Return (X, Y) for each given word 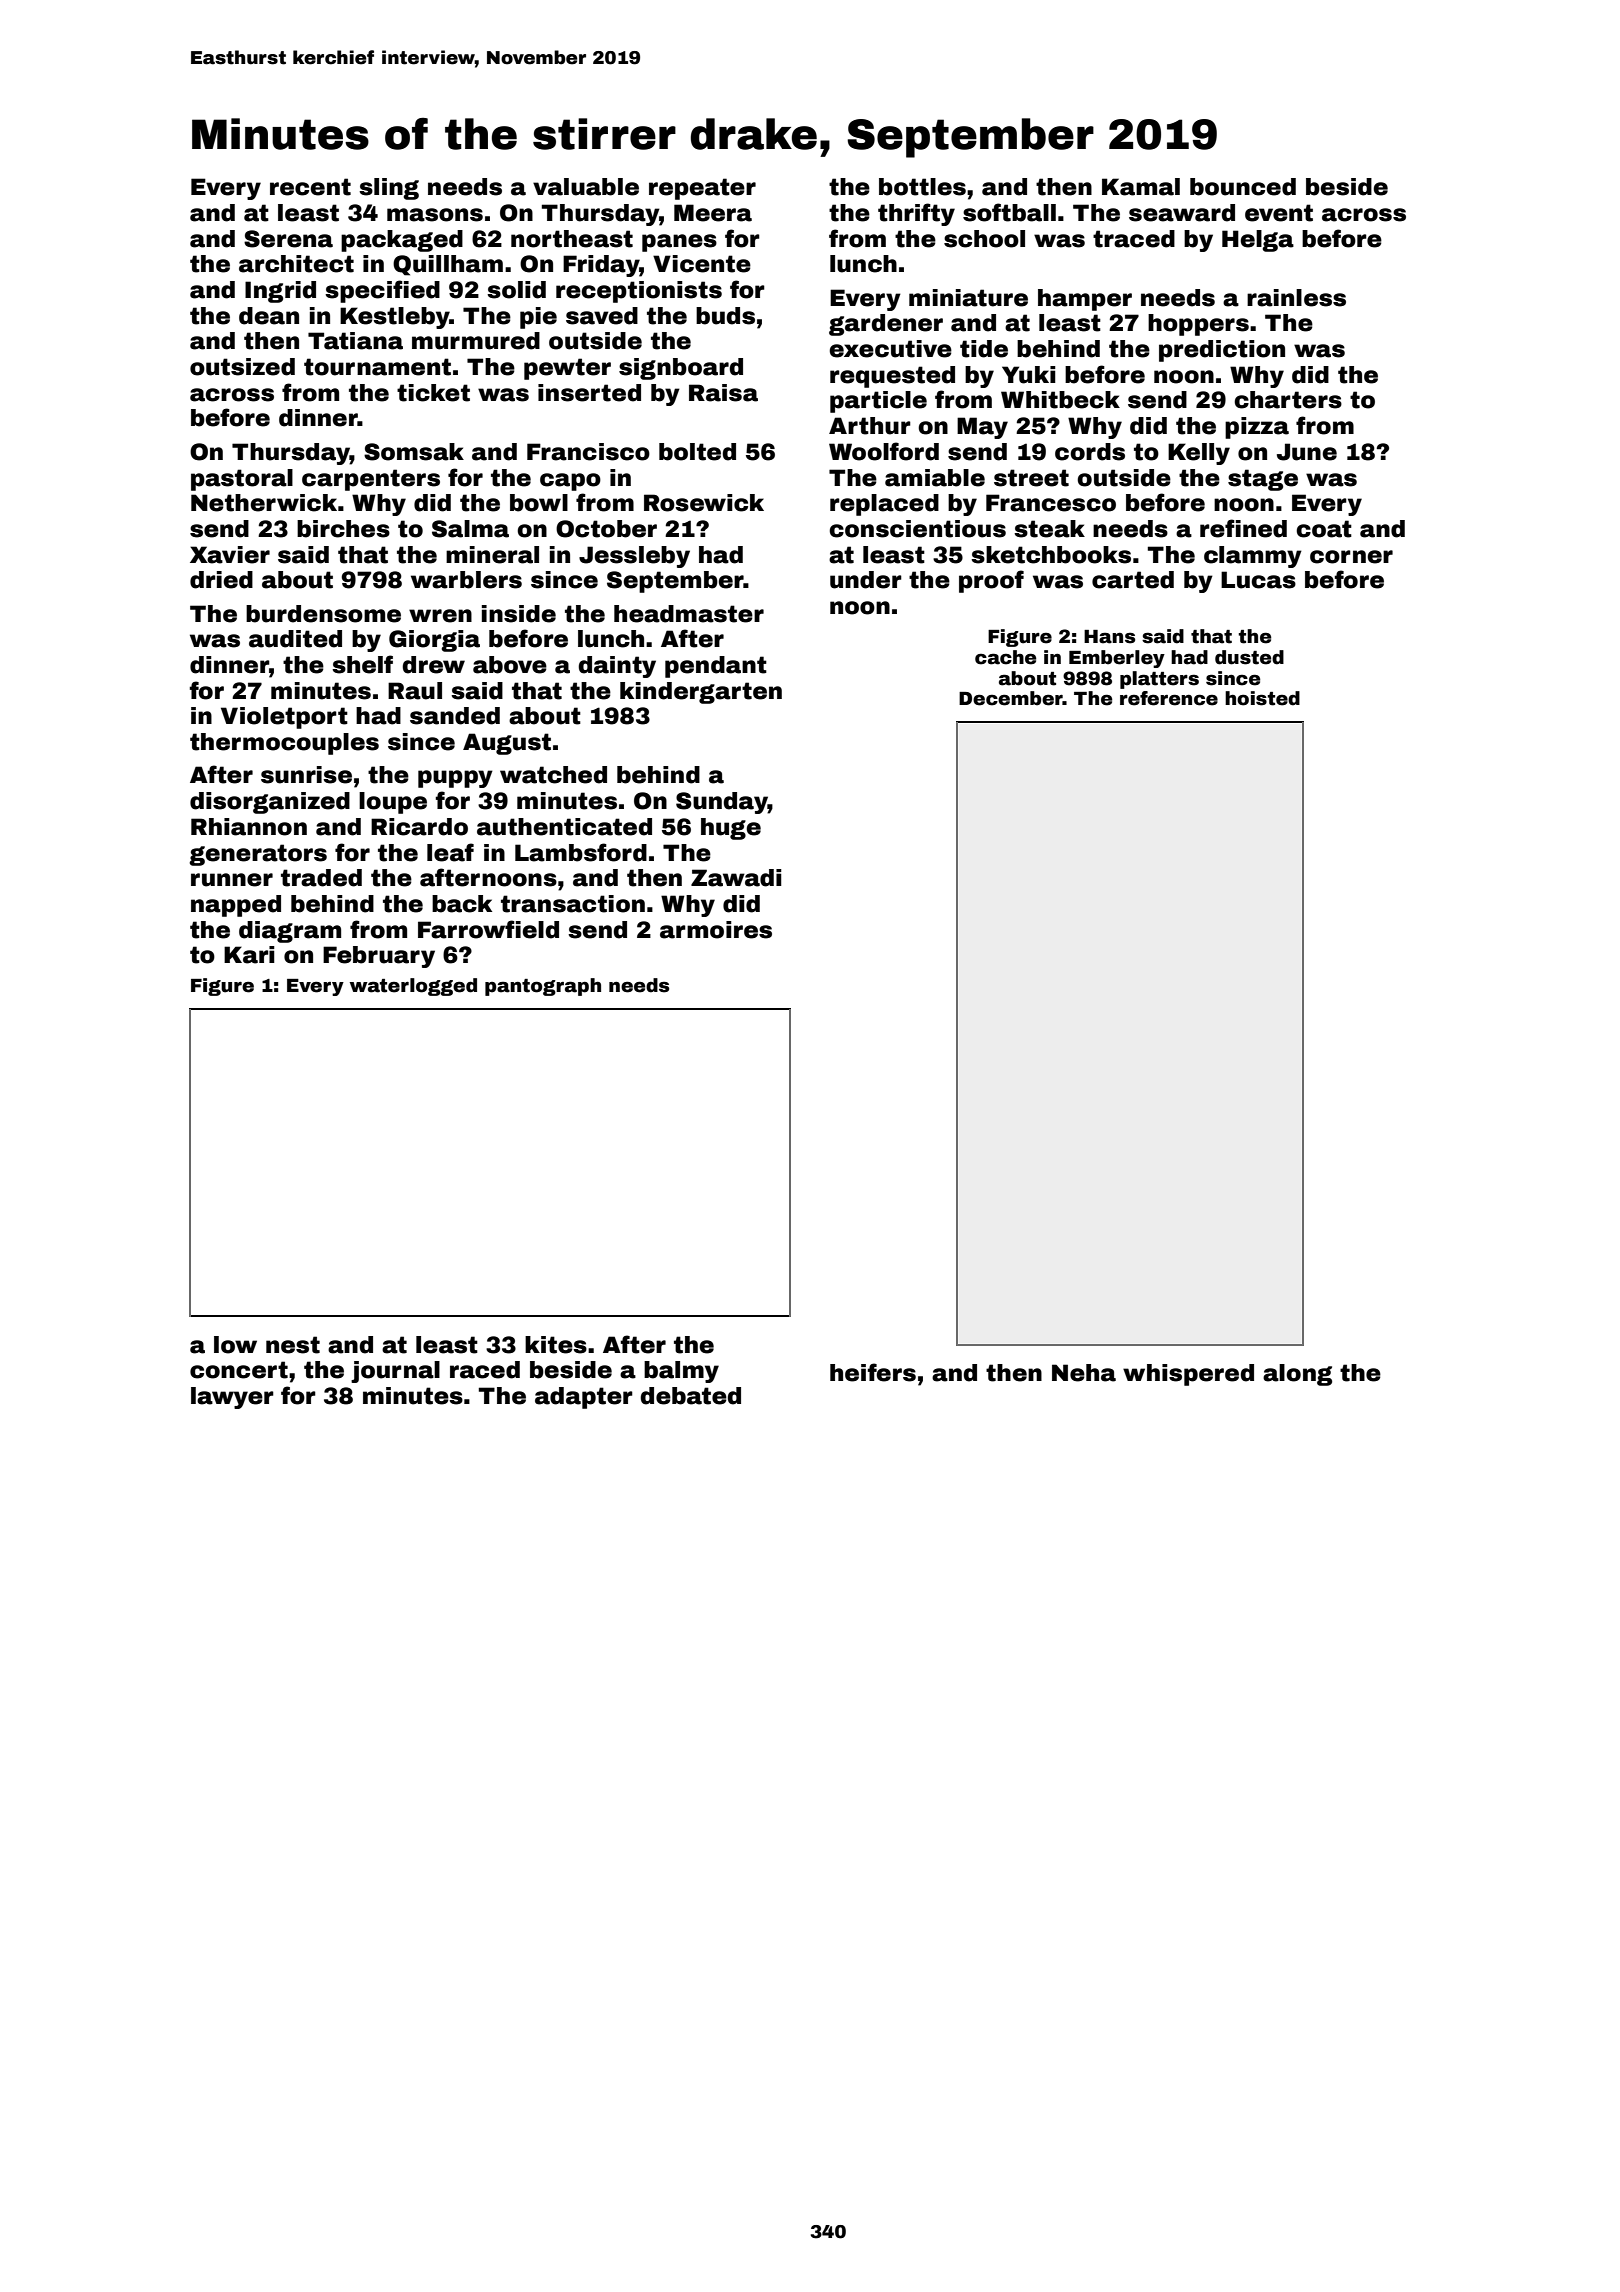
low (235, 1345)
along (1297, 1375)
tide (984, 349)
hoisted (1262, 698)
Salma (470, 529)
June (1307, 452)
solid (516, 290)
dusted (1249, 657)
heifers (873, 1372)
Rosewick (704, 503)
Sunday (722, 803)
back (462, 904)
